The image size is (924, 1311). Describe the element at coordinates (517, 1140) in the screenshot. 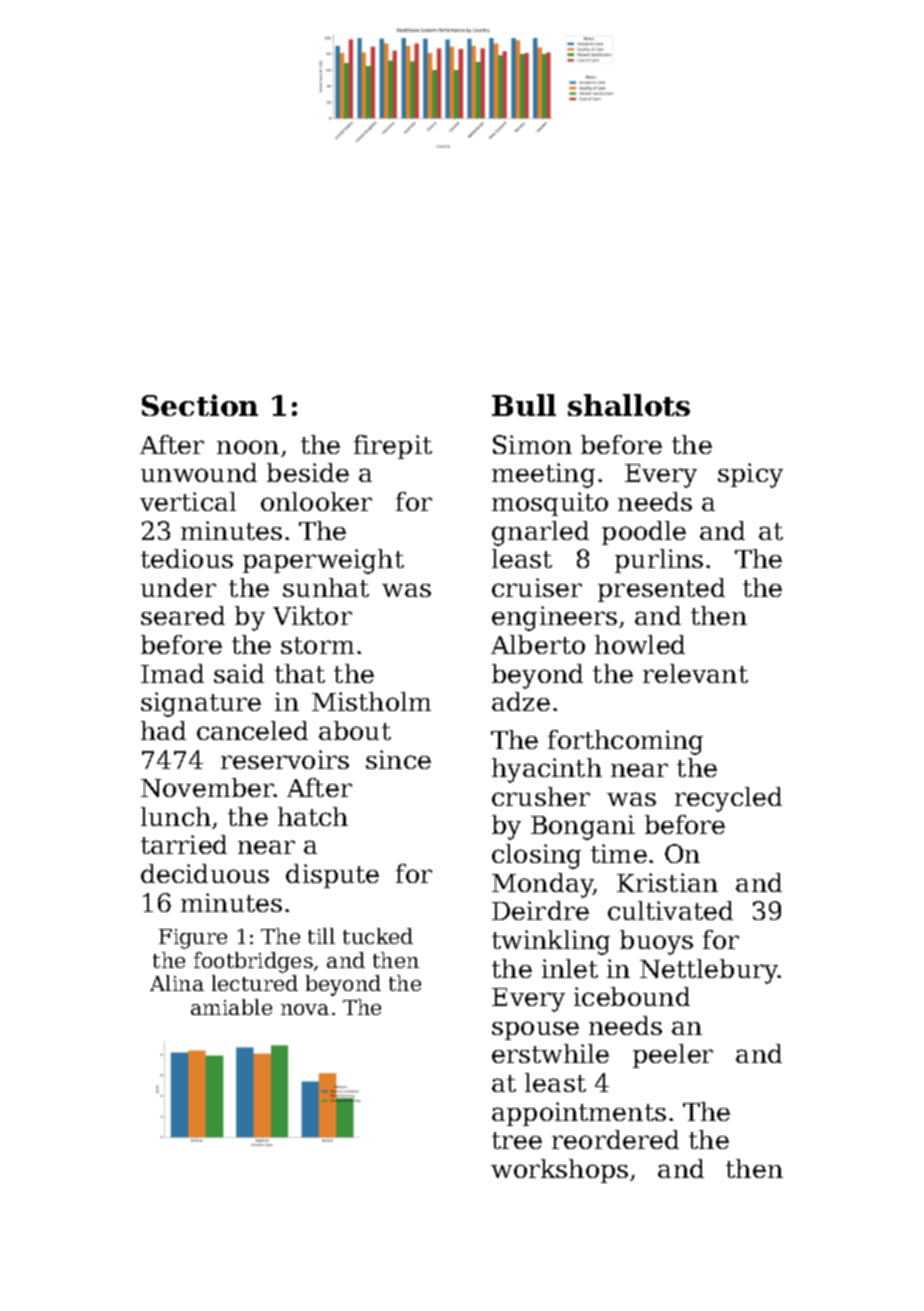

I see `tree` at that location.
